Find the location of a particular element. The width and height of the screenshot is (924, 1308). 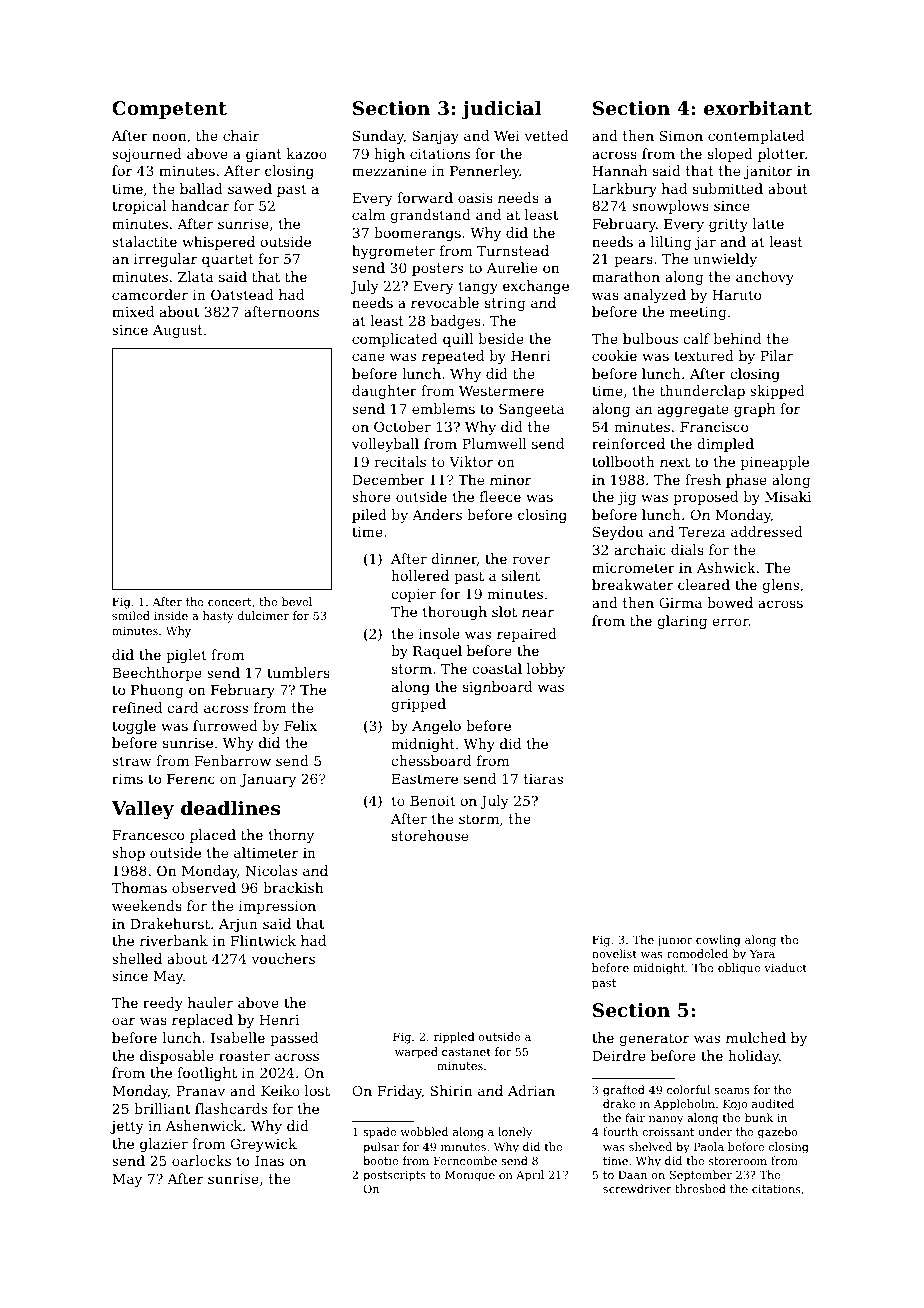

judicial is located at coordinates (501, 110).
